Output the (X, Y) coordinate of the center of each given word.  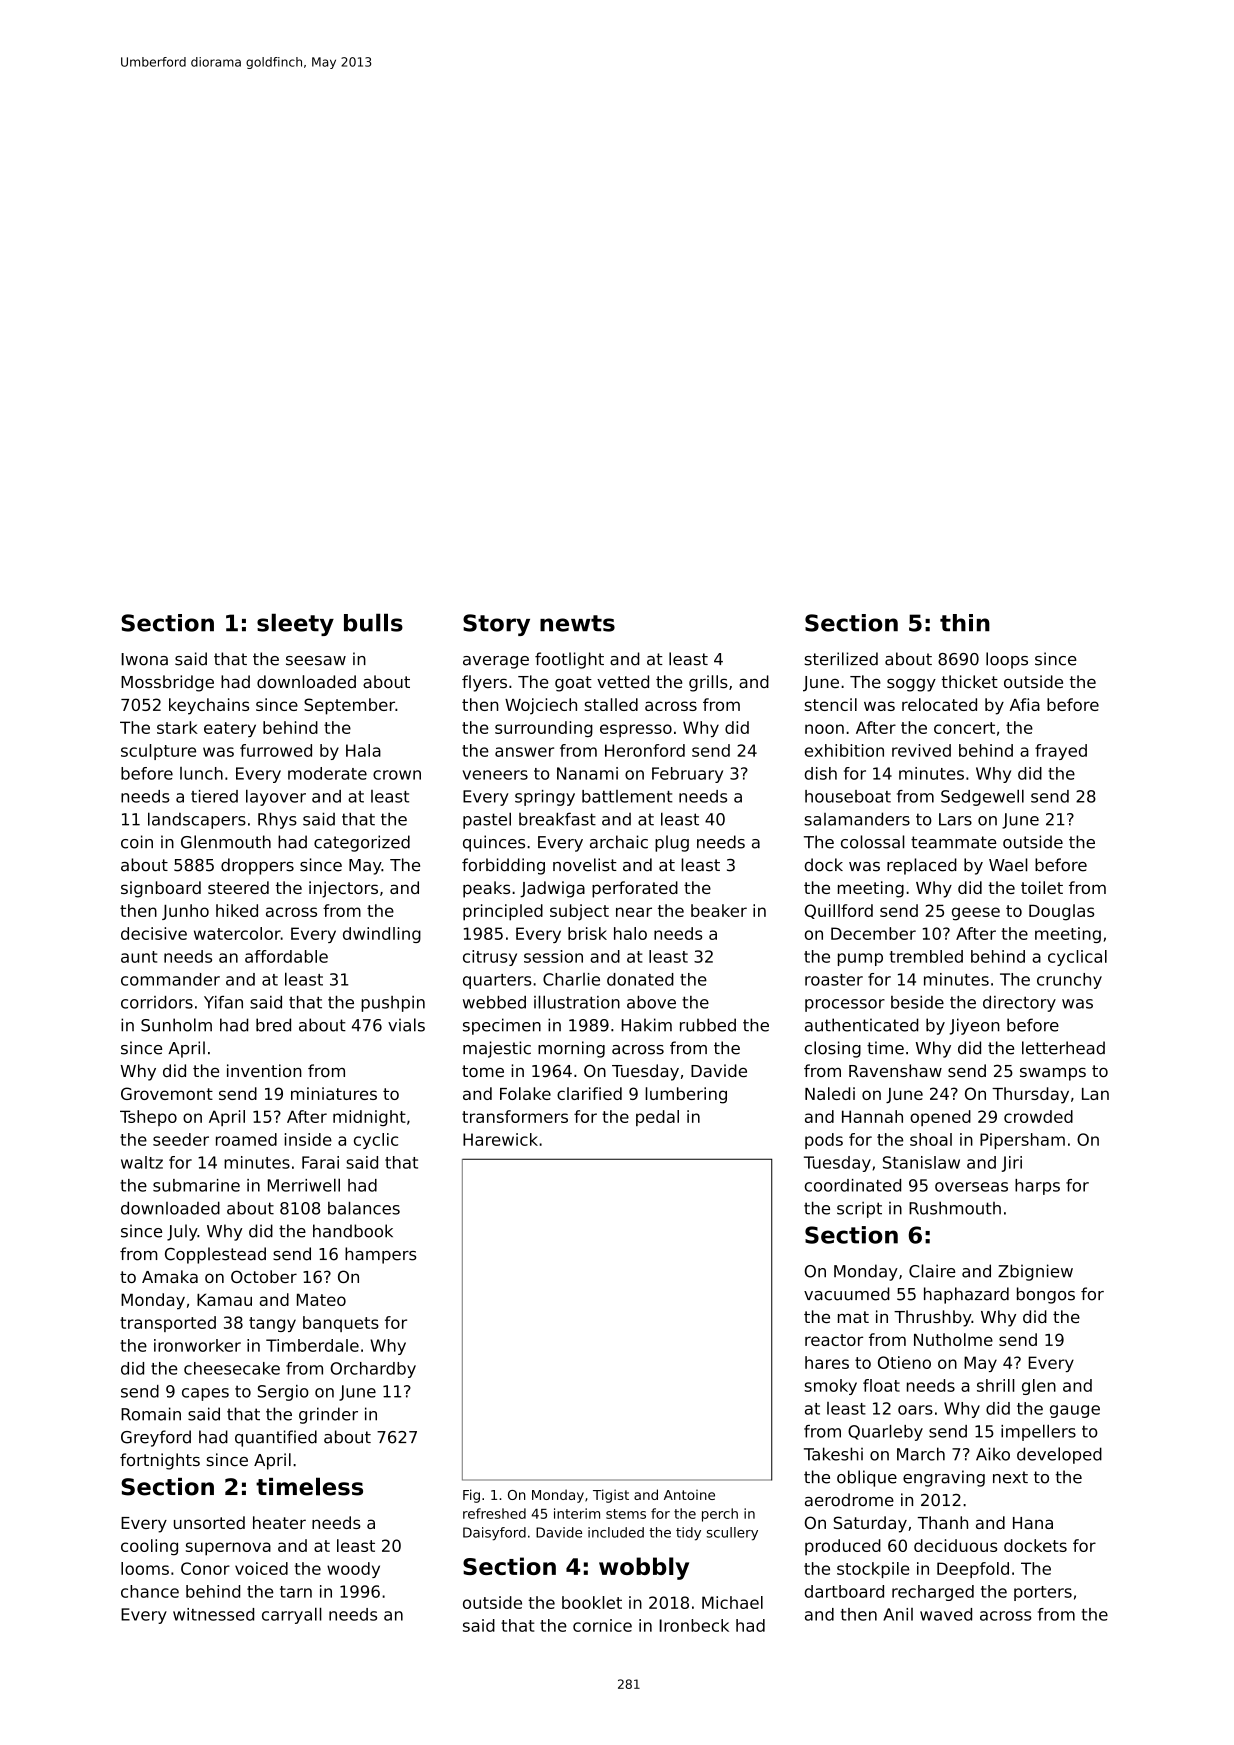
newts (577, 623)
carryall (292, 1615)
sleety (295, 624)
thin (965, 622)
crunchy (1069, 981)
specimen (502, 1026)
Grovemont (167, 1093)
